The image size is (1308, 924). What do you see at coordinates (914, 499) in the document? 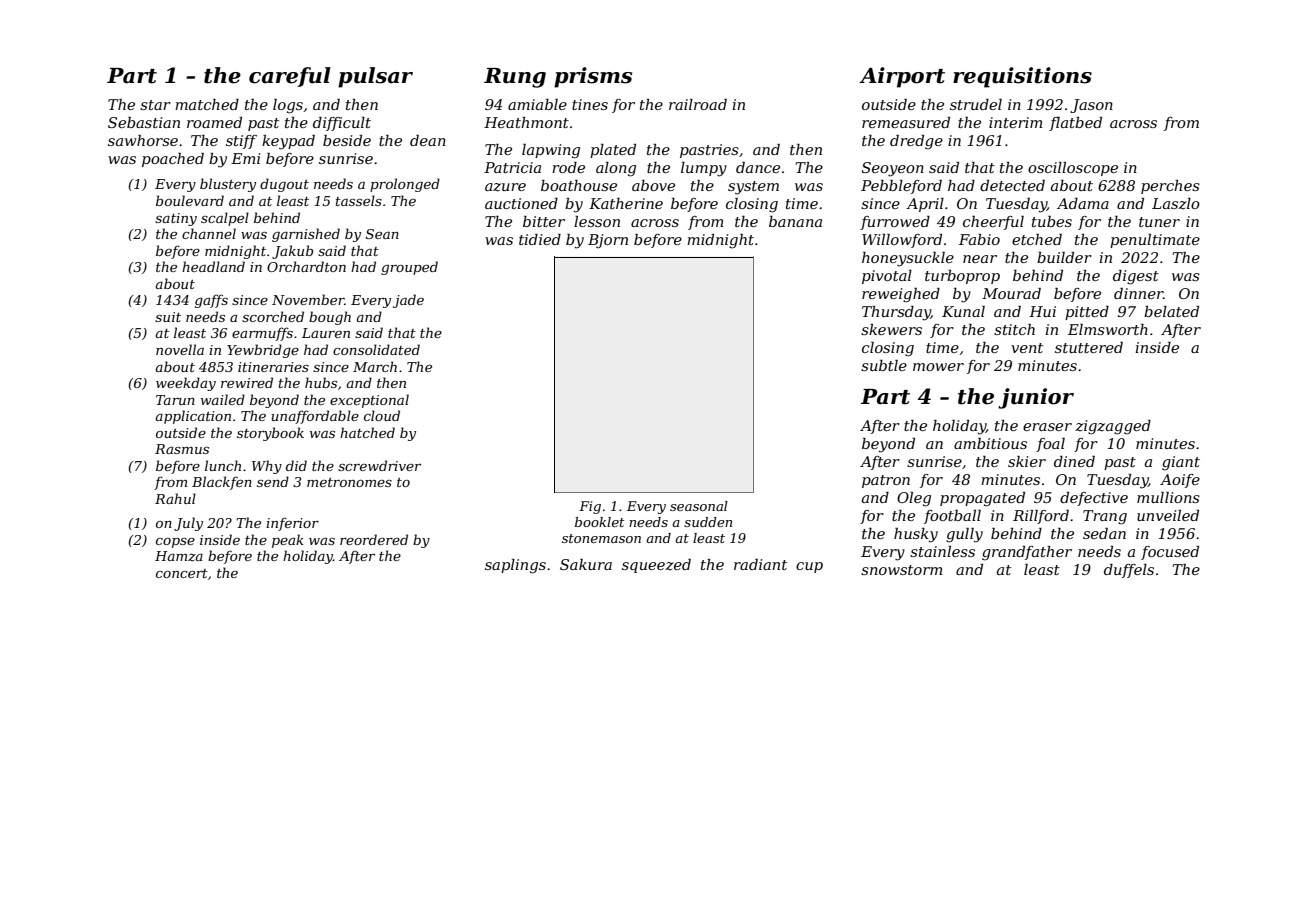
I see `Oleg` at bounding box center [914, 499].
